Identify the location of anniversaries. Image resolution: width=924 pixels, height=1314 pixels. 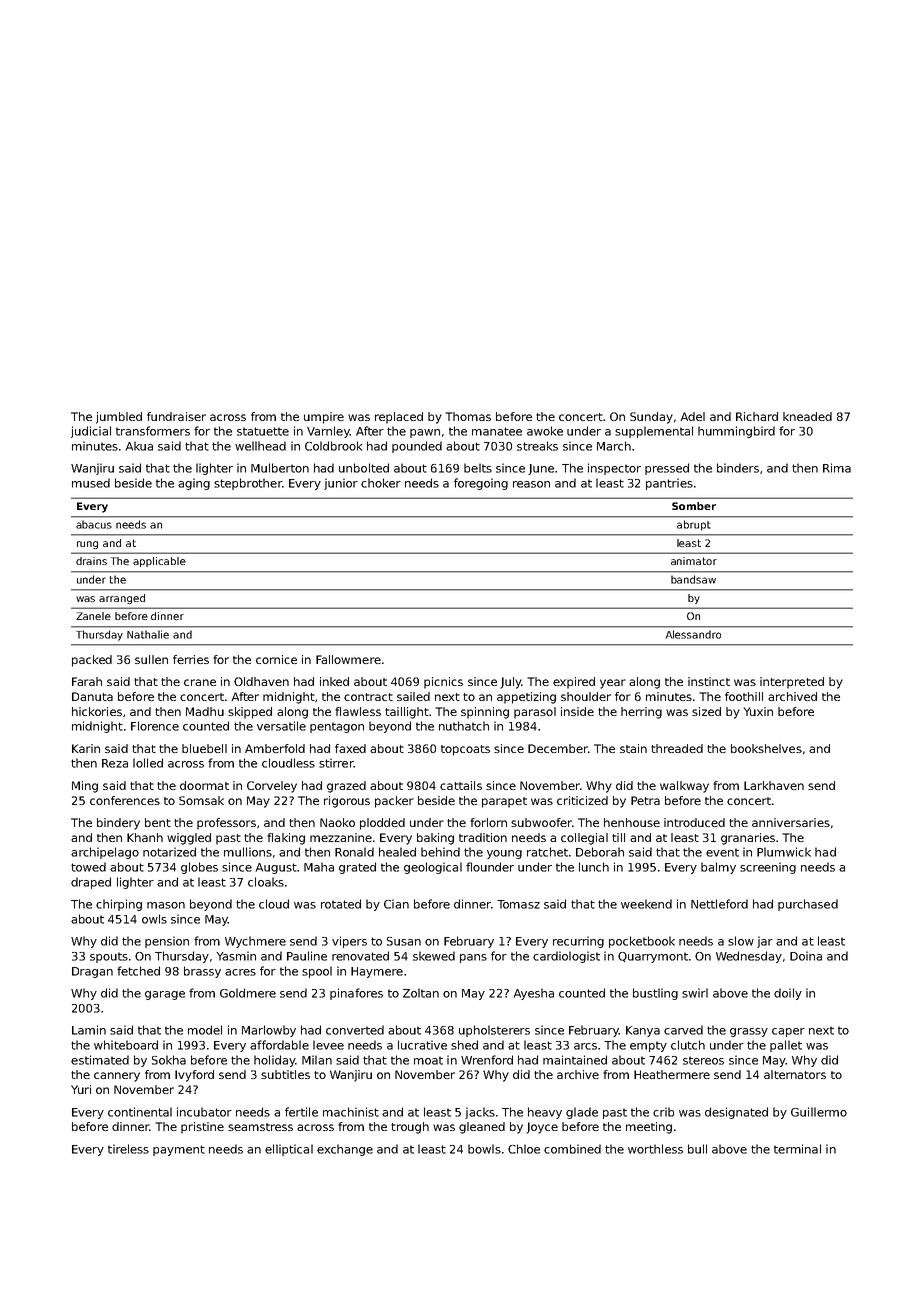
(791, 822).
